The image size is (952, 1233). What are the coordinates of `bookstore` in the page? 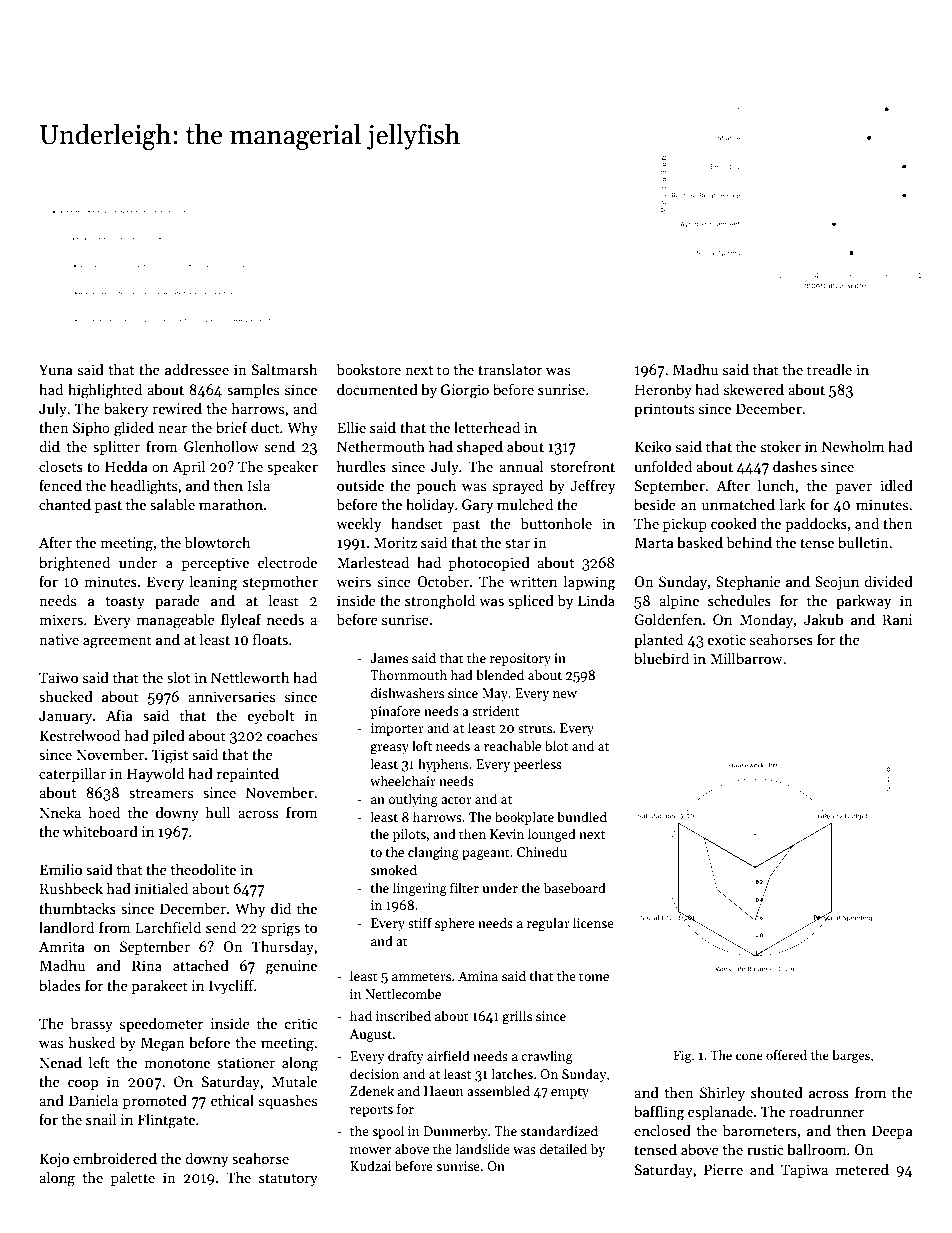 It's located at (369, 369).
